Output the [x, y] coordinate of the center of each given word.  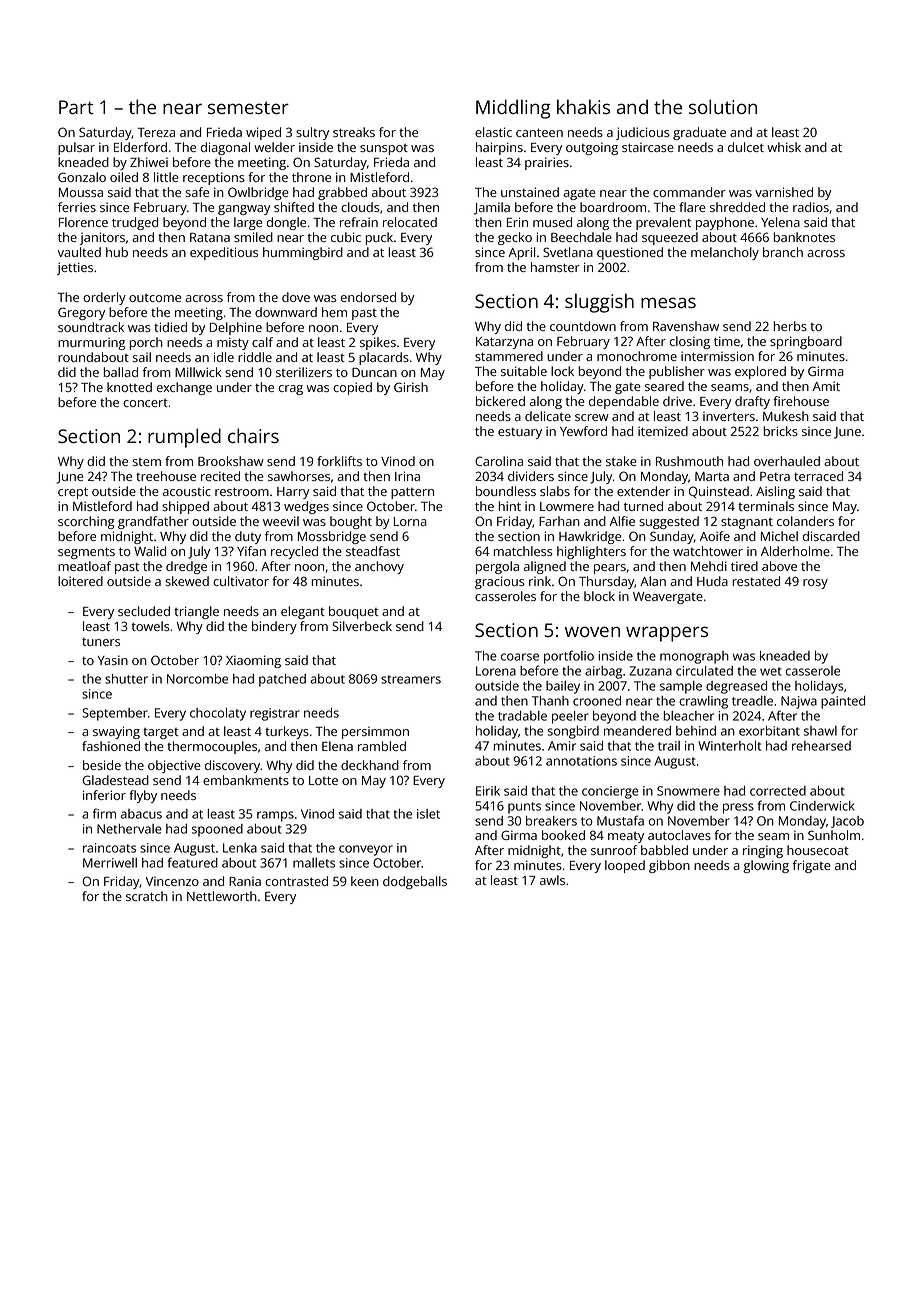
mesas [668, 302]
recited [220, 476]
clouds [360, 207]
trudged [135, 223]
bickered [500, 401]
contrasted [296, 881]
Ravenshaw [686, 326]
